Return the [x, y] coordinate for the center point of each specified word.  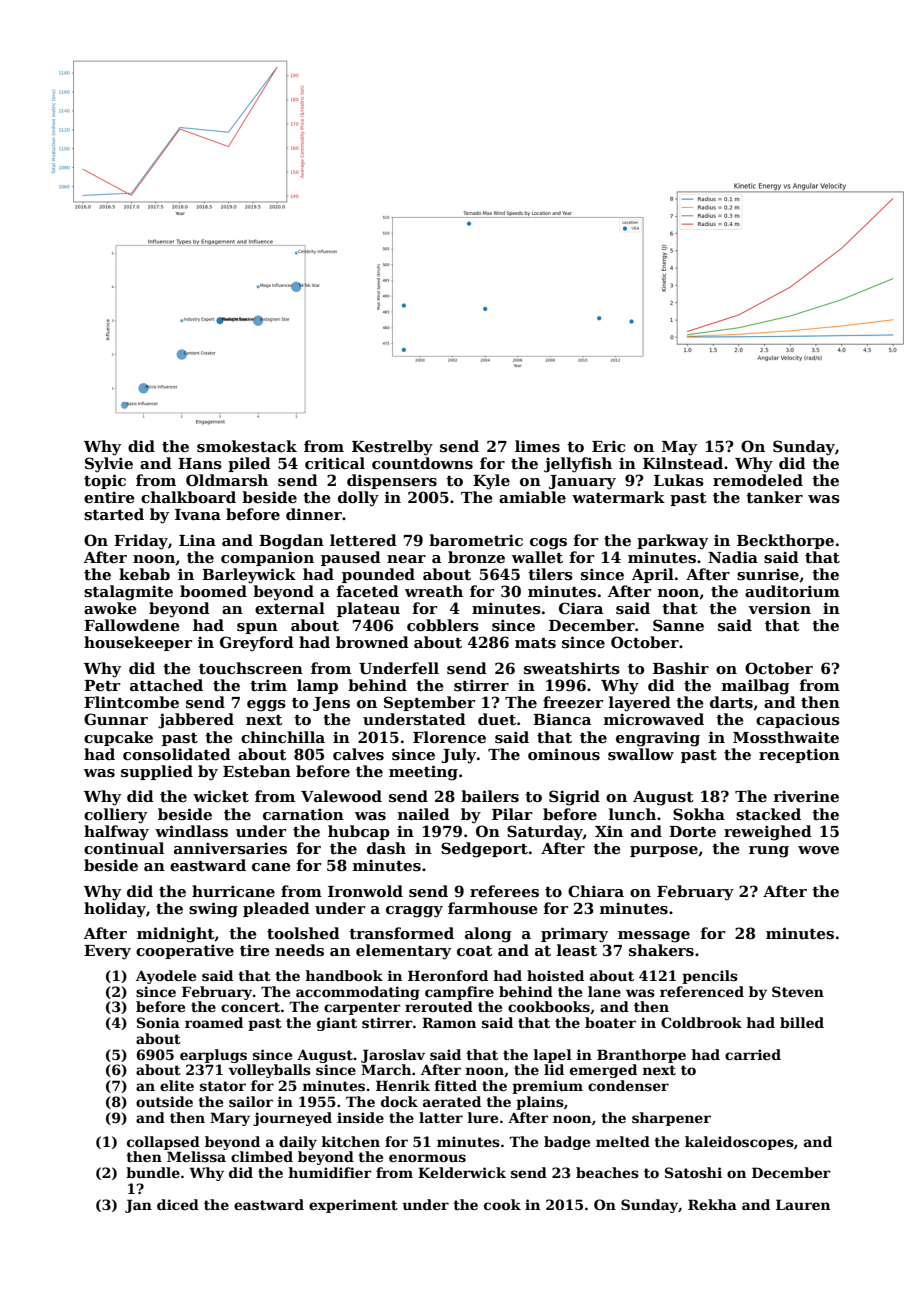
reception [799, 755]
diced [178, 1204]
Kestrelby [392, 448]
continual [124, 848]
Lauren [803, 1204]
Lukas [679, 480]
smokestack [247, 446]
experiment [353, 1206]
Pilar [512, 814]
